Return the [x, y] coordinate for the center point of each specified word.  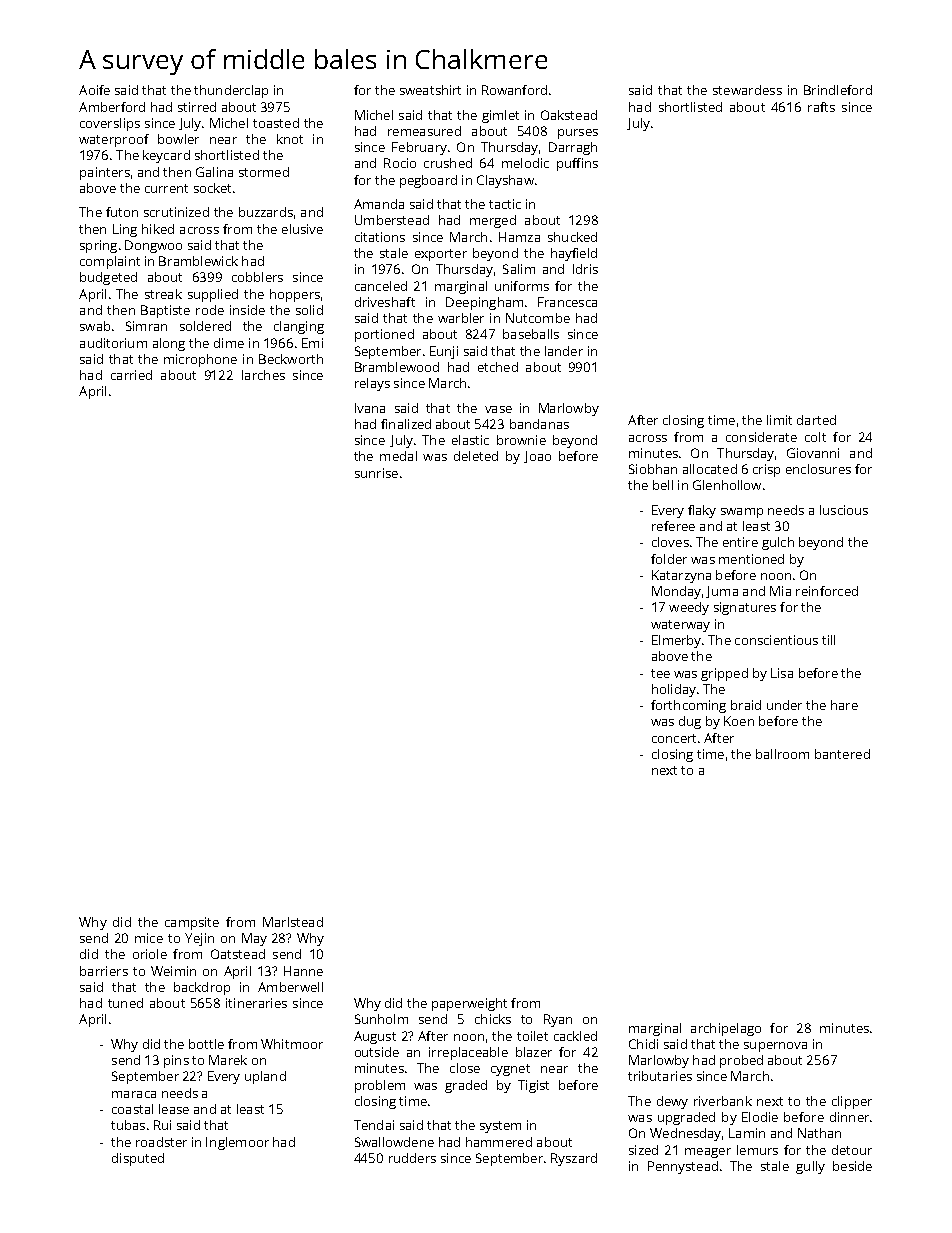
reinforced [827, 591]
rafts [821, 107]
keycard [166, 156]
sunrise [376, 473]
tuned [125, 1003]
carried [131, 375]
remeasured [424, 131]
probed [741, 1061]
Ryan [558, 1020]
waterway [680, 626]
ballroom [782, 754]
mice [149, 938]
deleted [476, 456]
